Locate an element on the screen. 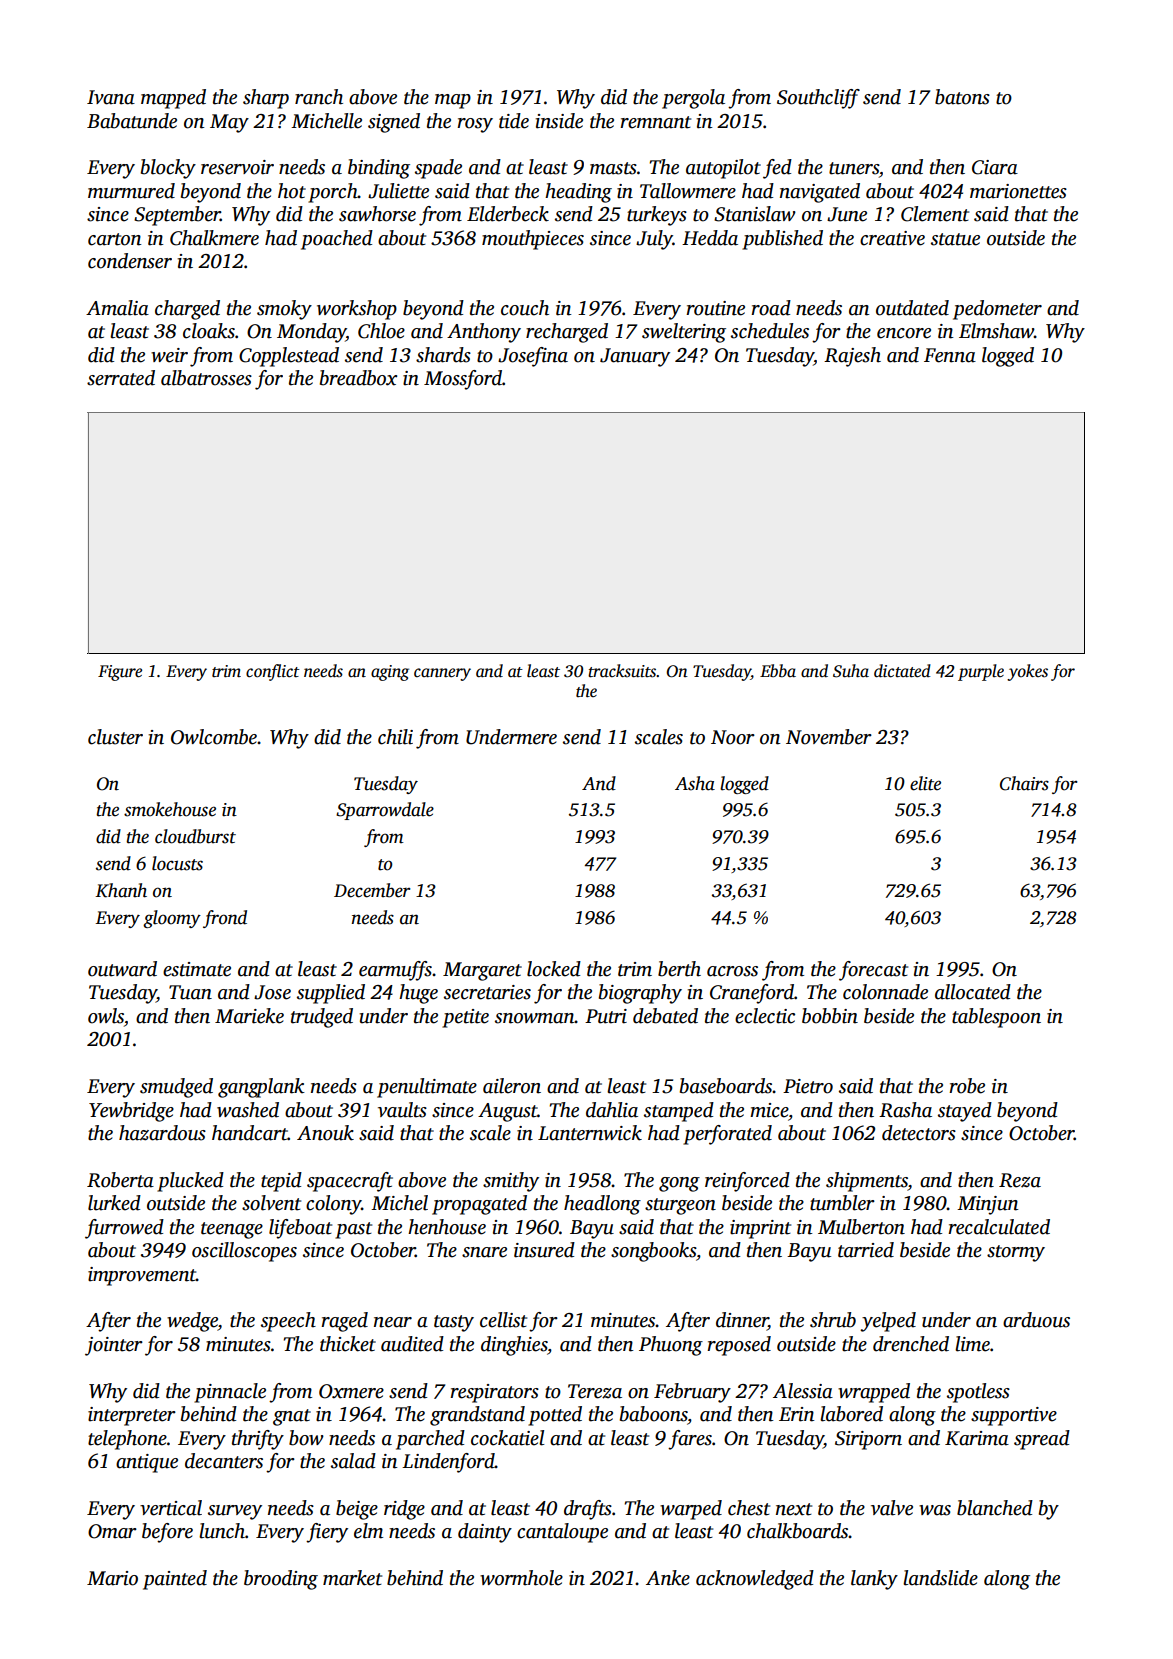 The height and width of the screenshot is (1659, 1173). outward is located at coordinates (122, 969).
